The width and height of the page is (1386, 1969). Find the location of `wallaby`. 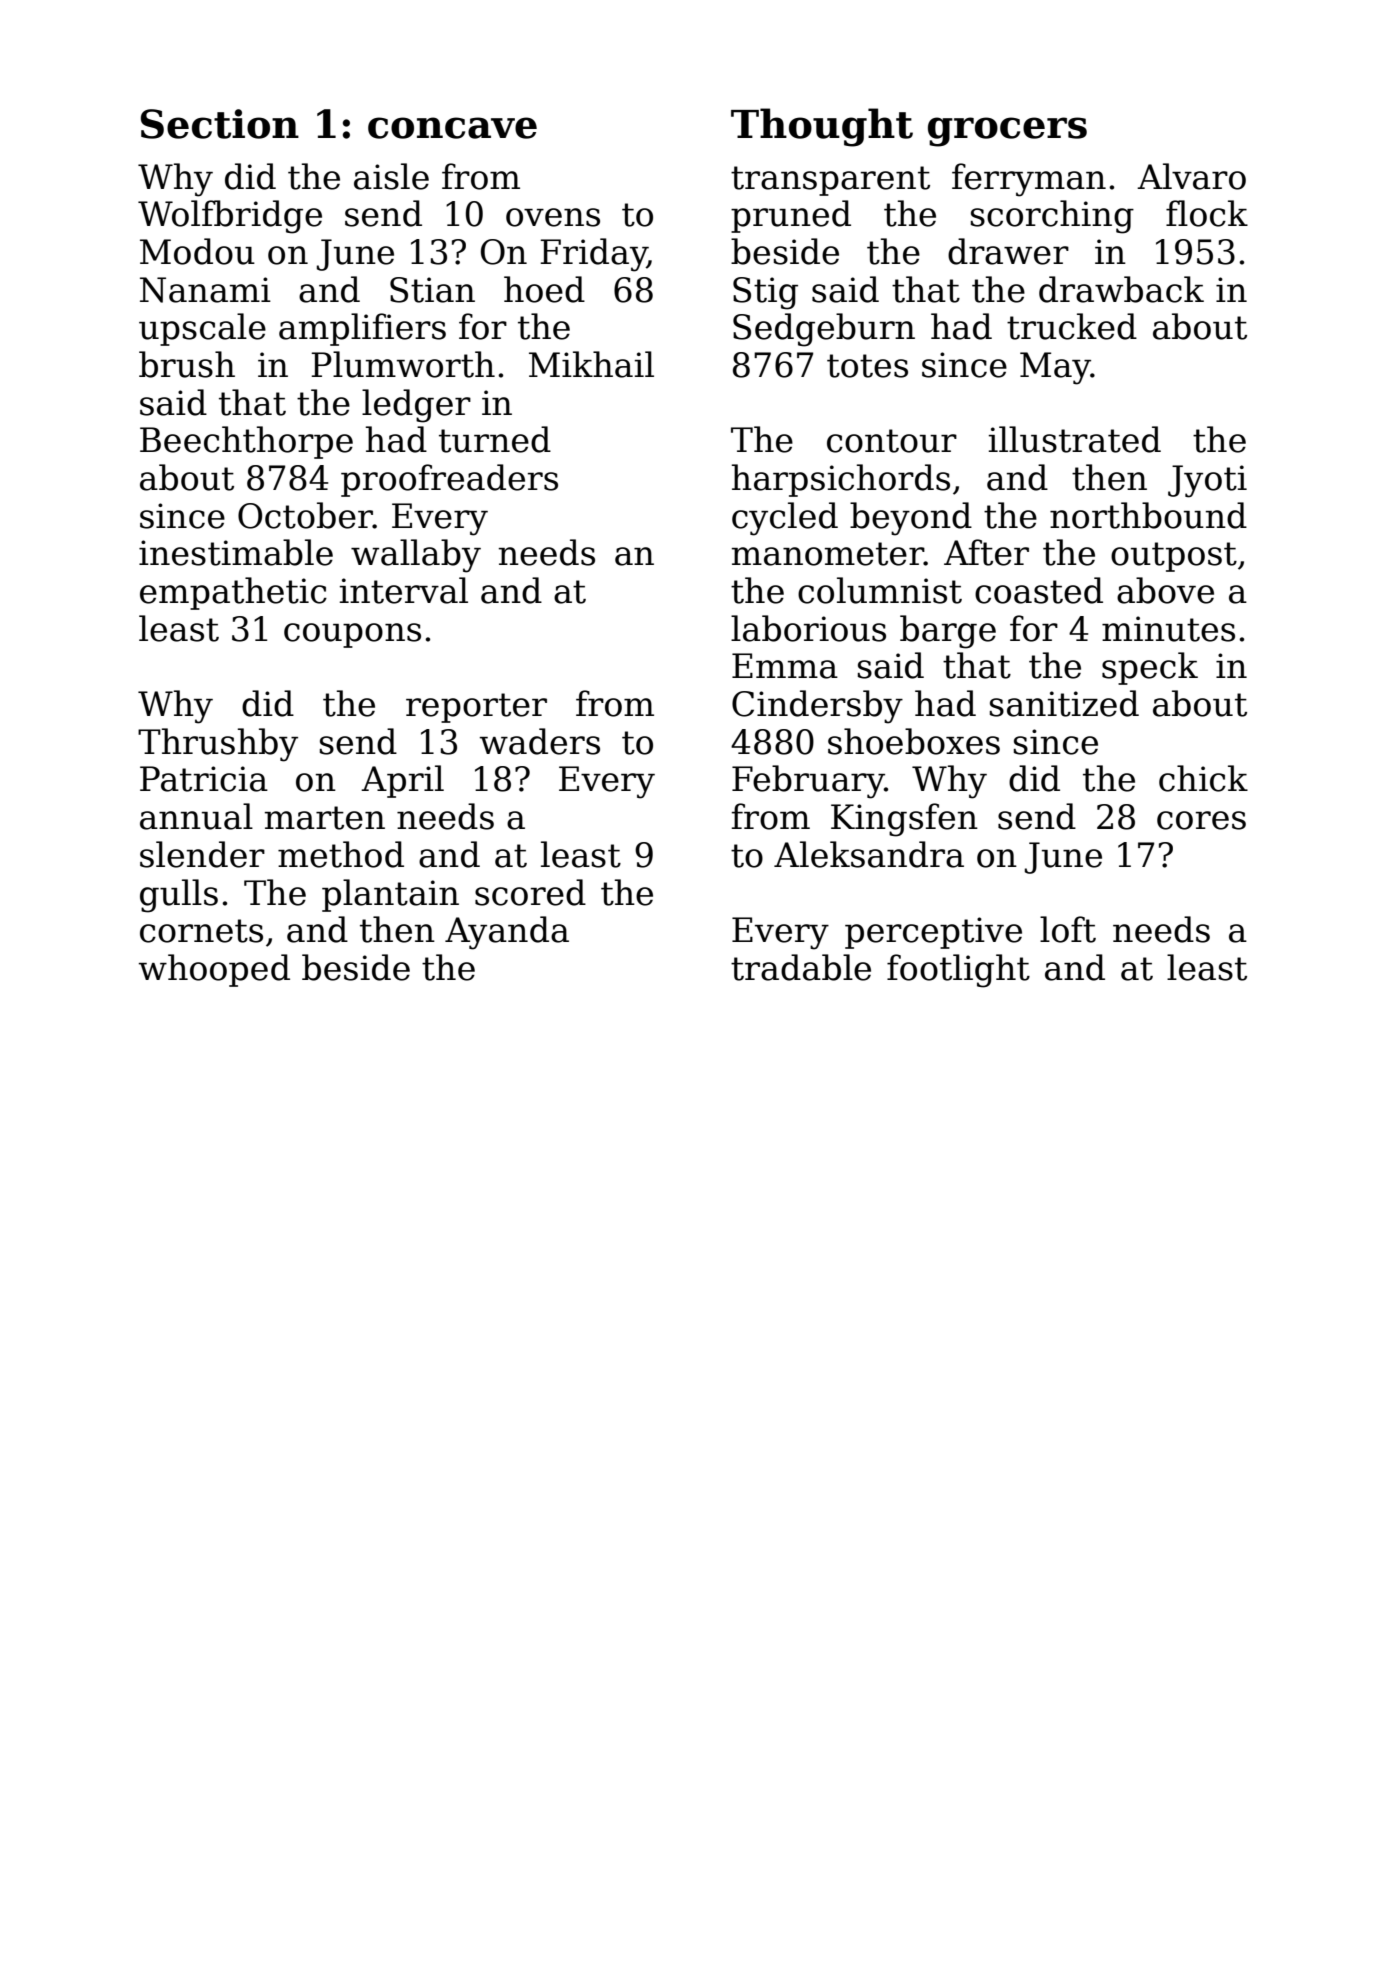

wallaby is located at coordinates (416, 556).
